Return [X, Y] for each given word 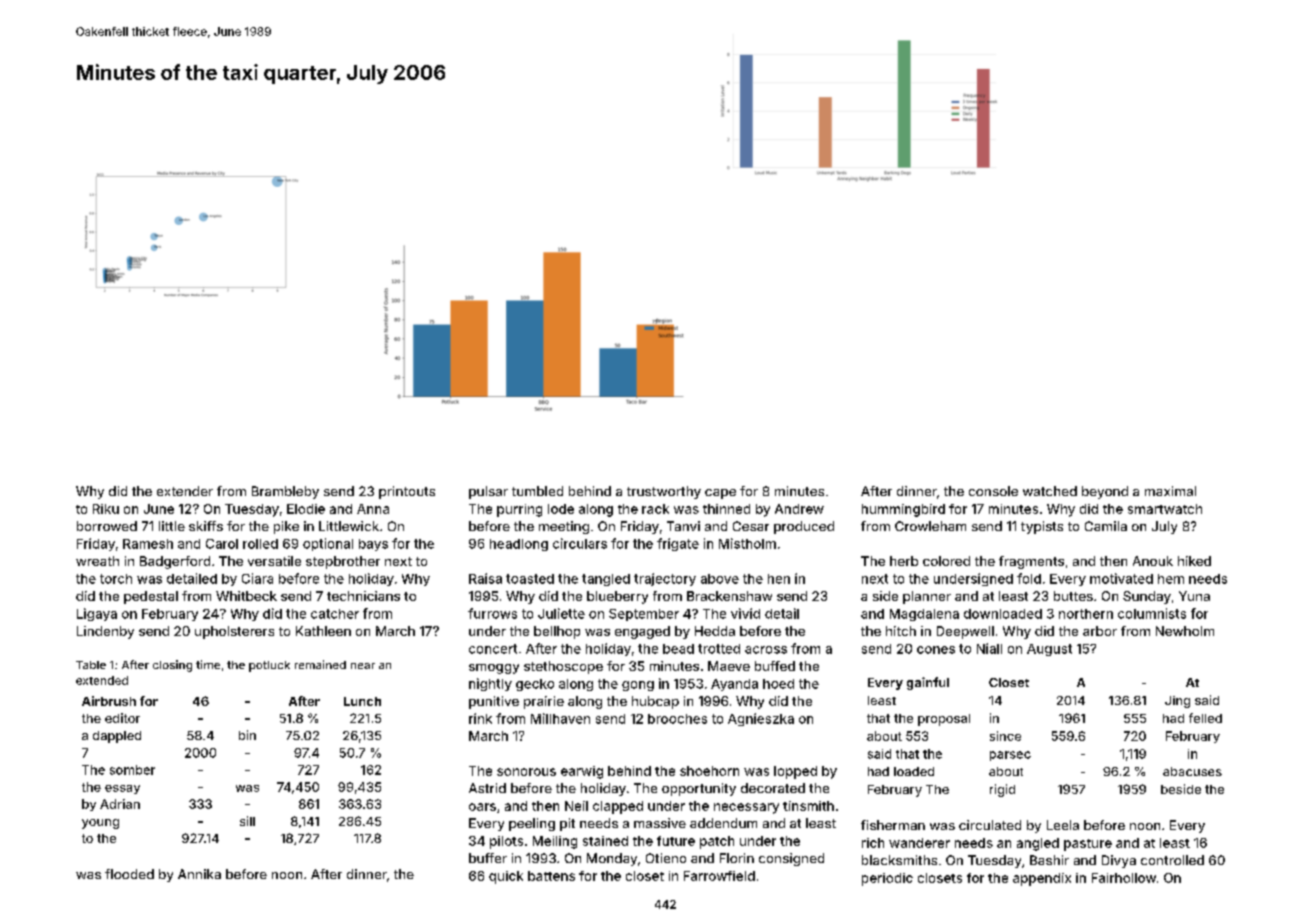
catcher [335, 614]
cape [720, 494]
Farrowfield [719, 876]
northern [1086, 614]
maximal [1170, 491]
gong [638, 686]
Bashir [1049, 860]
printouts [407, 492]
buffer [488, 858]
